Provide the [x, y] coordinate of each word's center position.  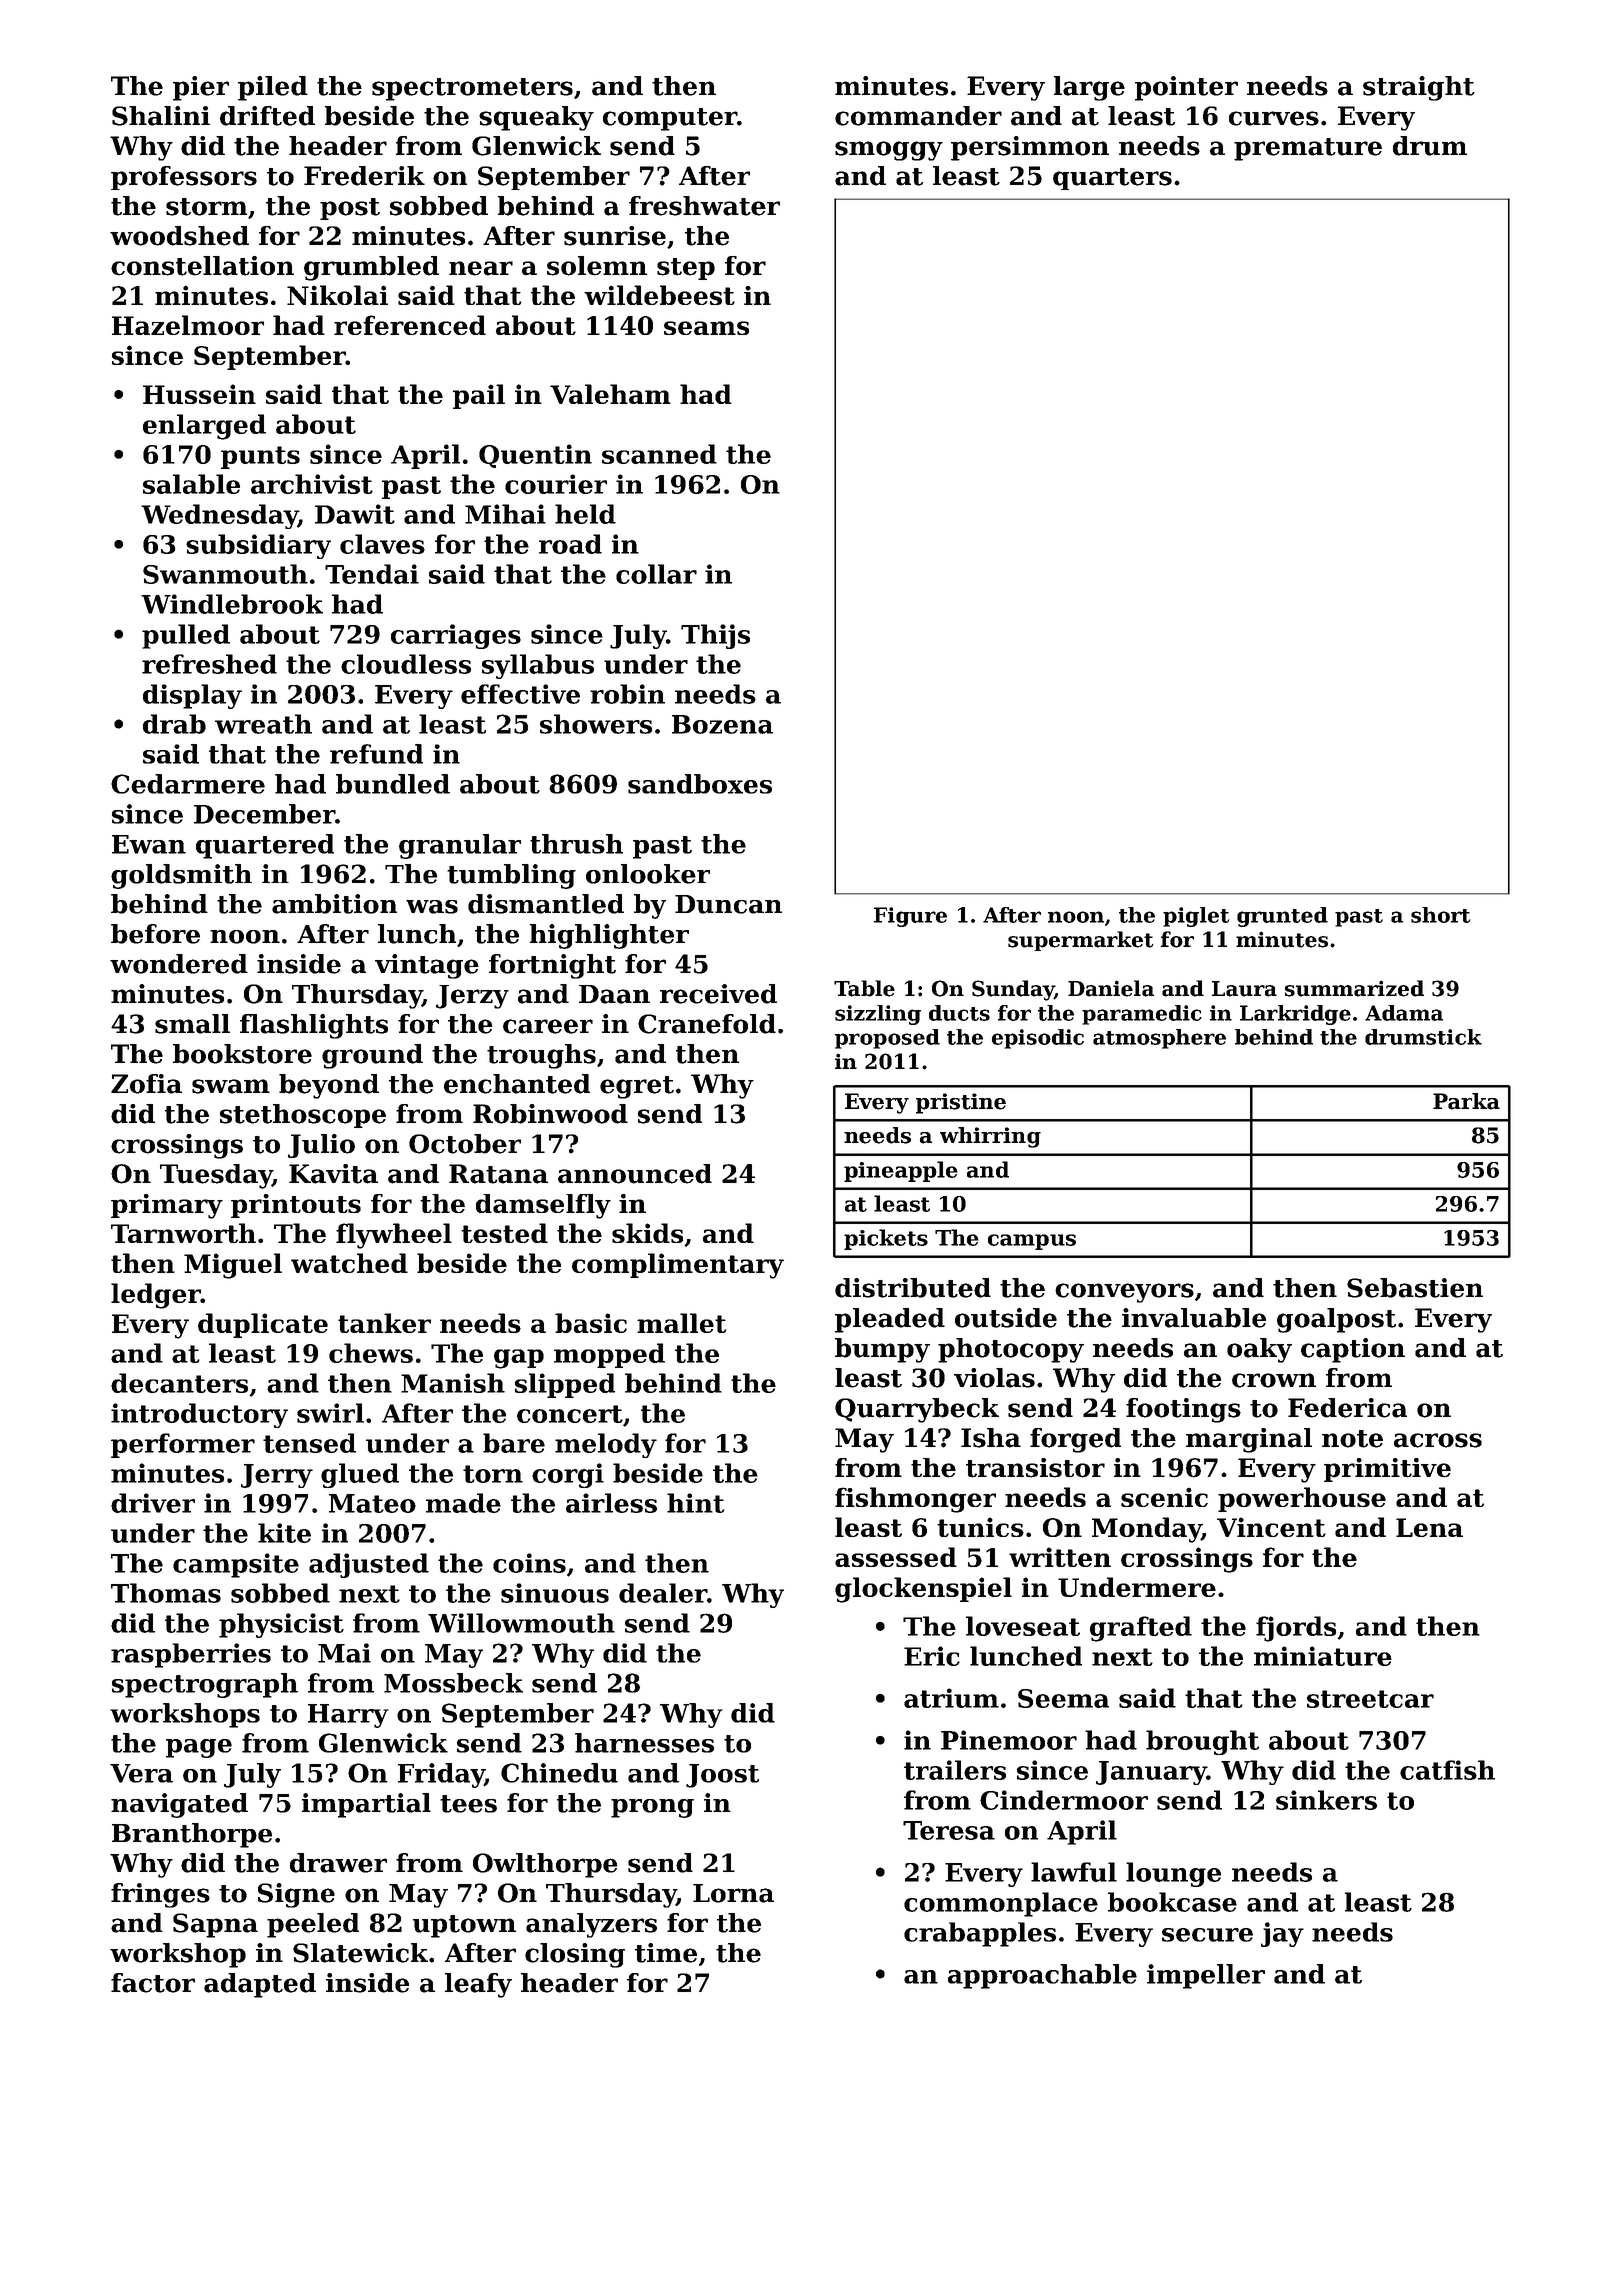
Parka [1466, 1101]
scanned [659, 454]
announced [635, 1174]
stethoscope [303, 1116]
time [666, 1953]
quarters [1112, 179]
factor [153, 1983]
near [481, 268]
